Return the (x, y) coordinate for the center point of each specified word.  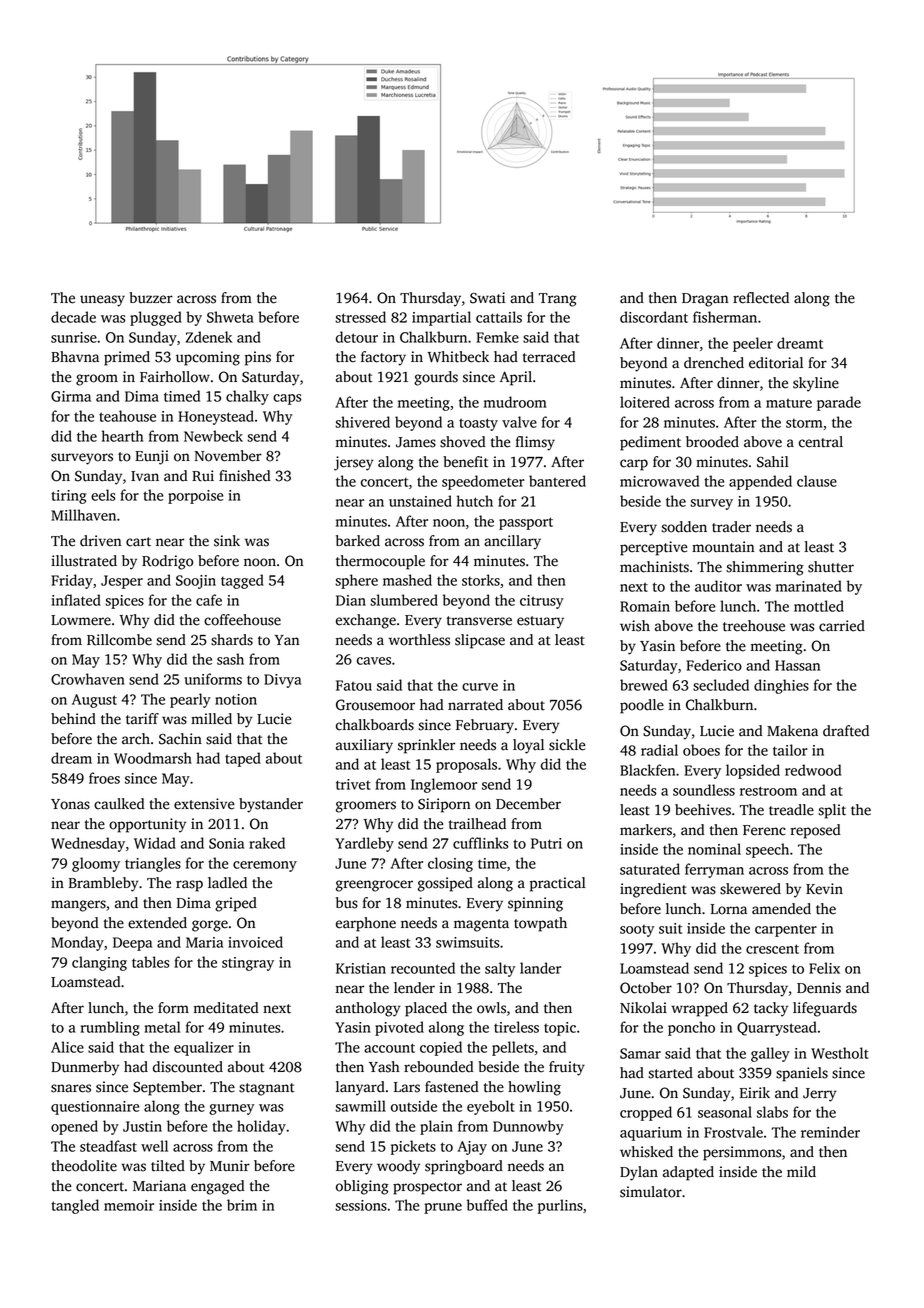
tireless (516, 1027)
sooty (637, 931)
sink (227, 541)
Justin (142, 1126)
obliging (362, 1187)
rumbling (110, 1028)
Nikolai (643, 1008)
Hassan (797, 665)
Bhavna (75, 357)
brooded (712, 442)
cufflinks (480, 843)
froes (104, 778)
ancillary (512, 542)
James (416, 442)
